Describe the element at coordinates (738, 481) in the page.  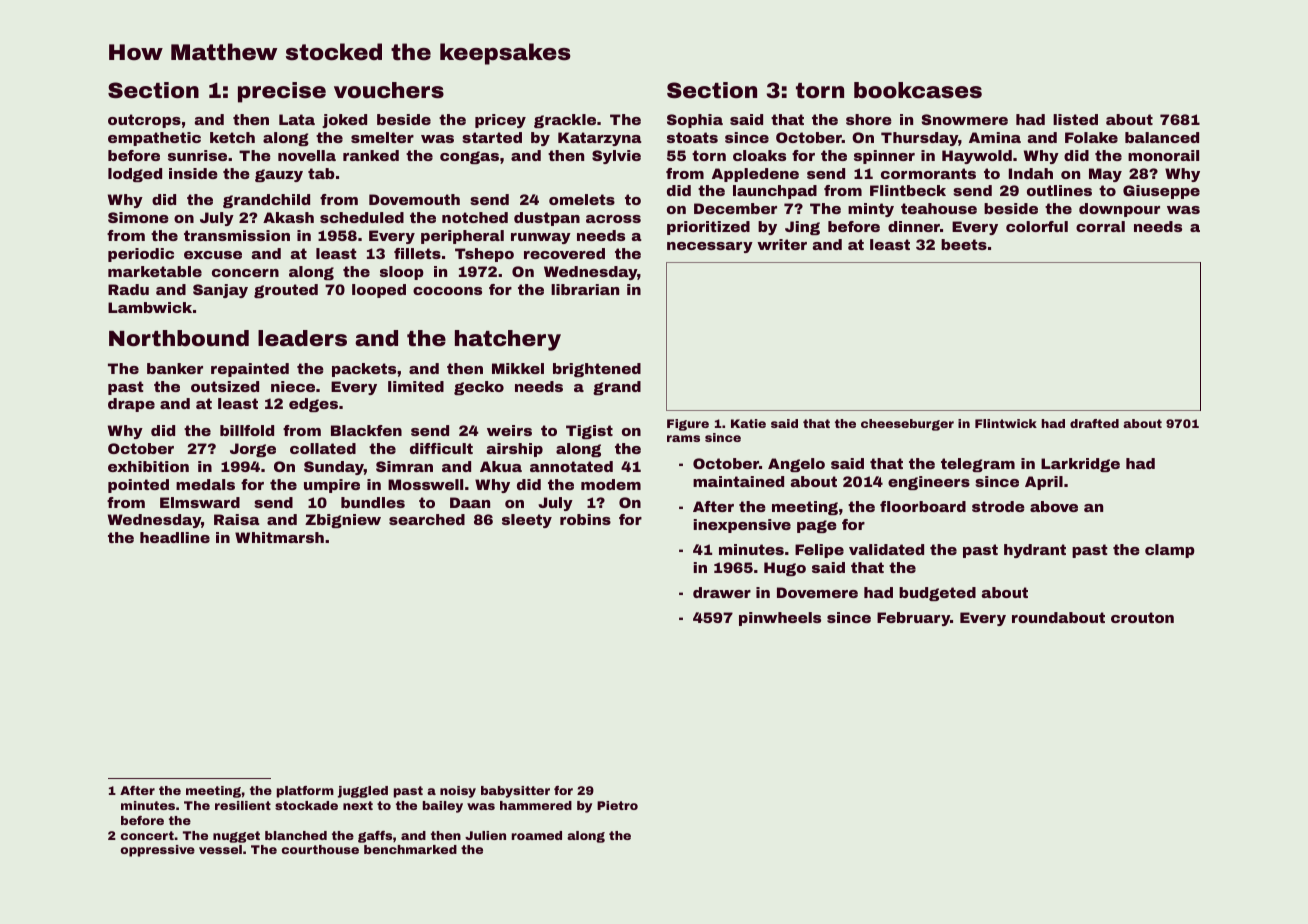
I see `maintained` at that location.
